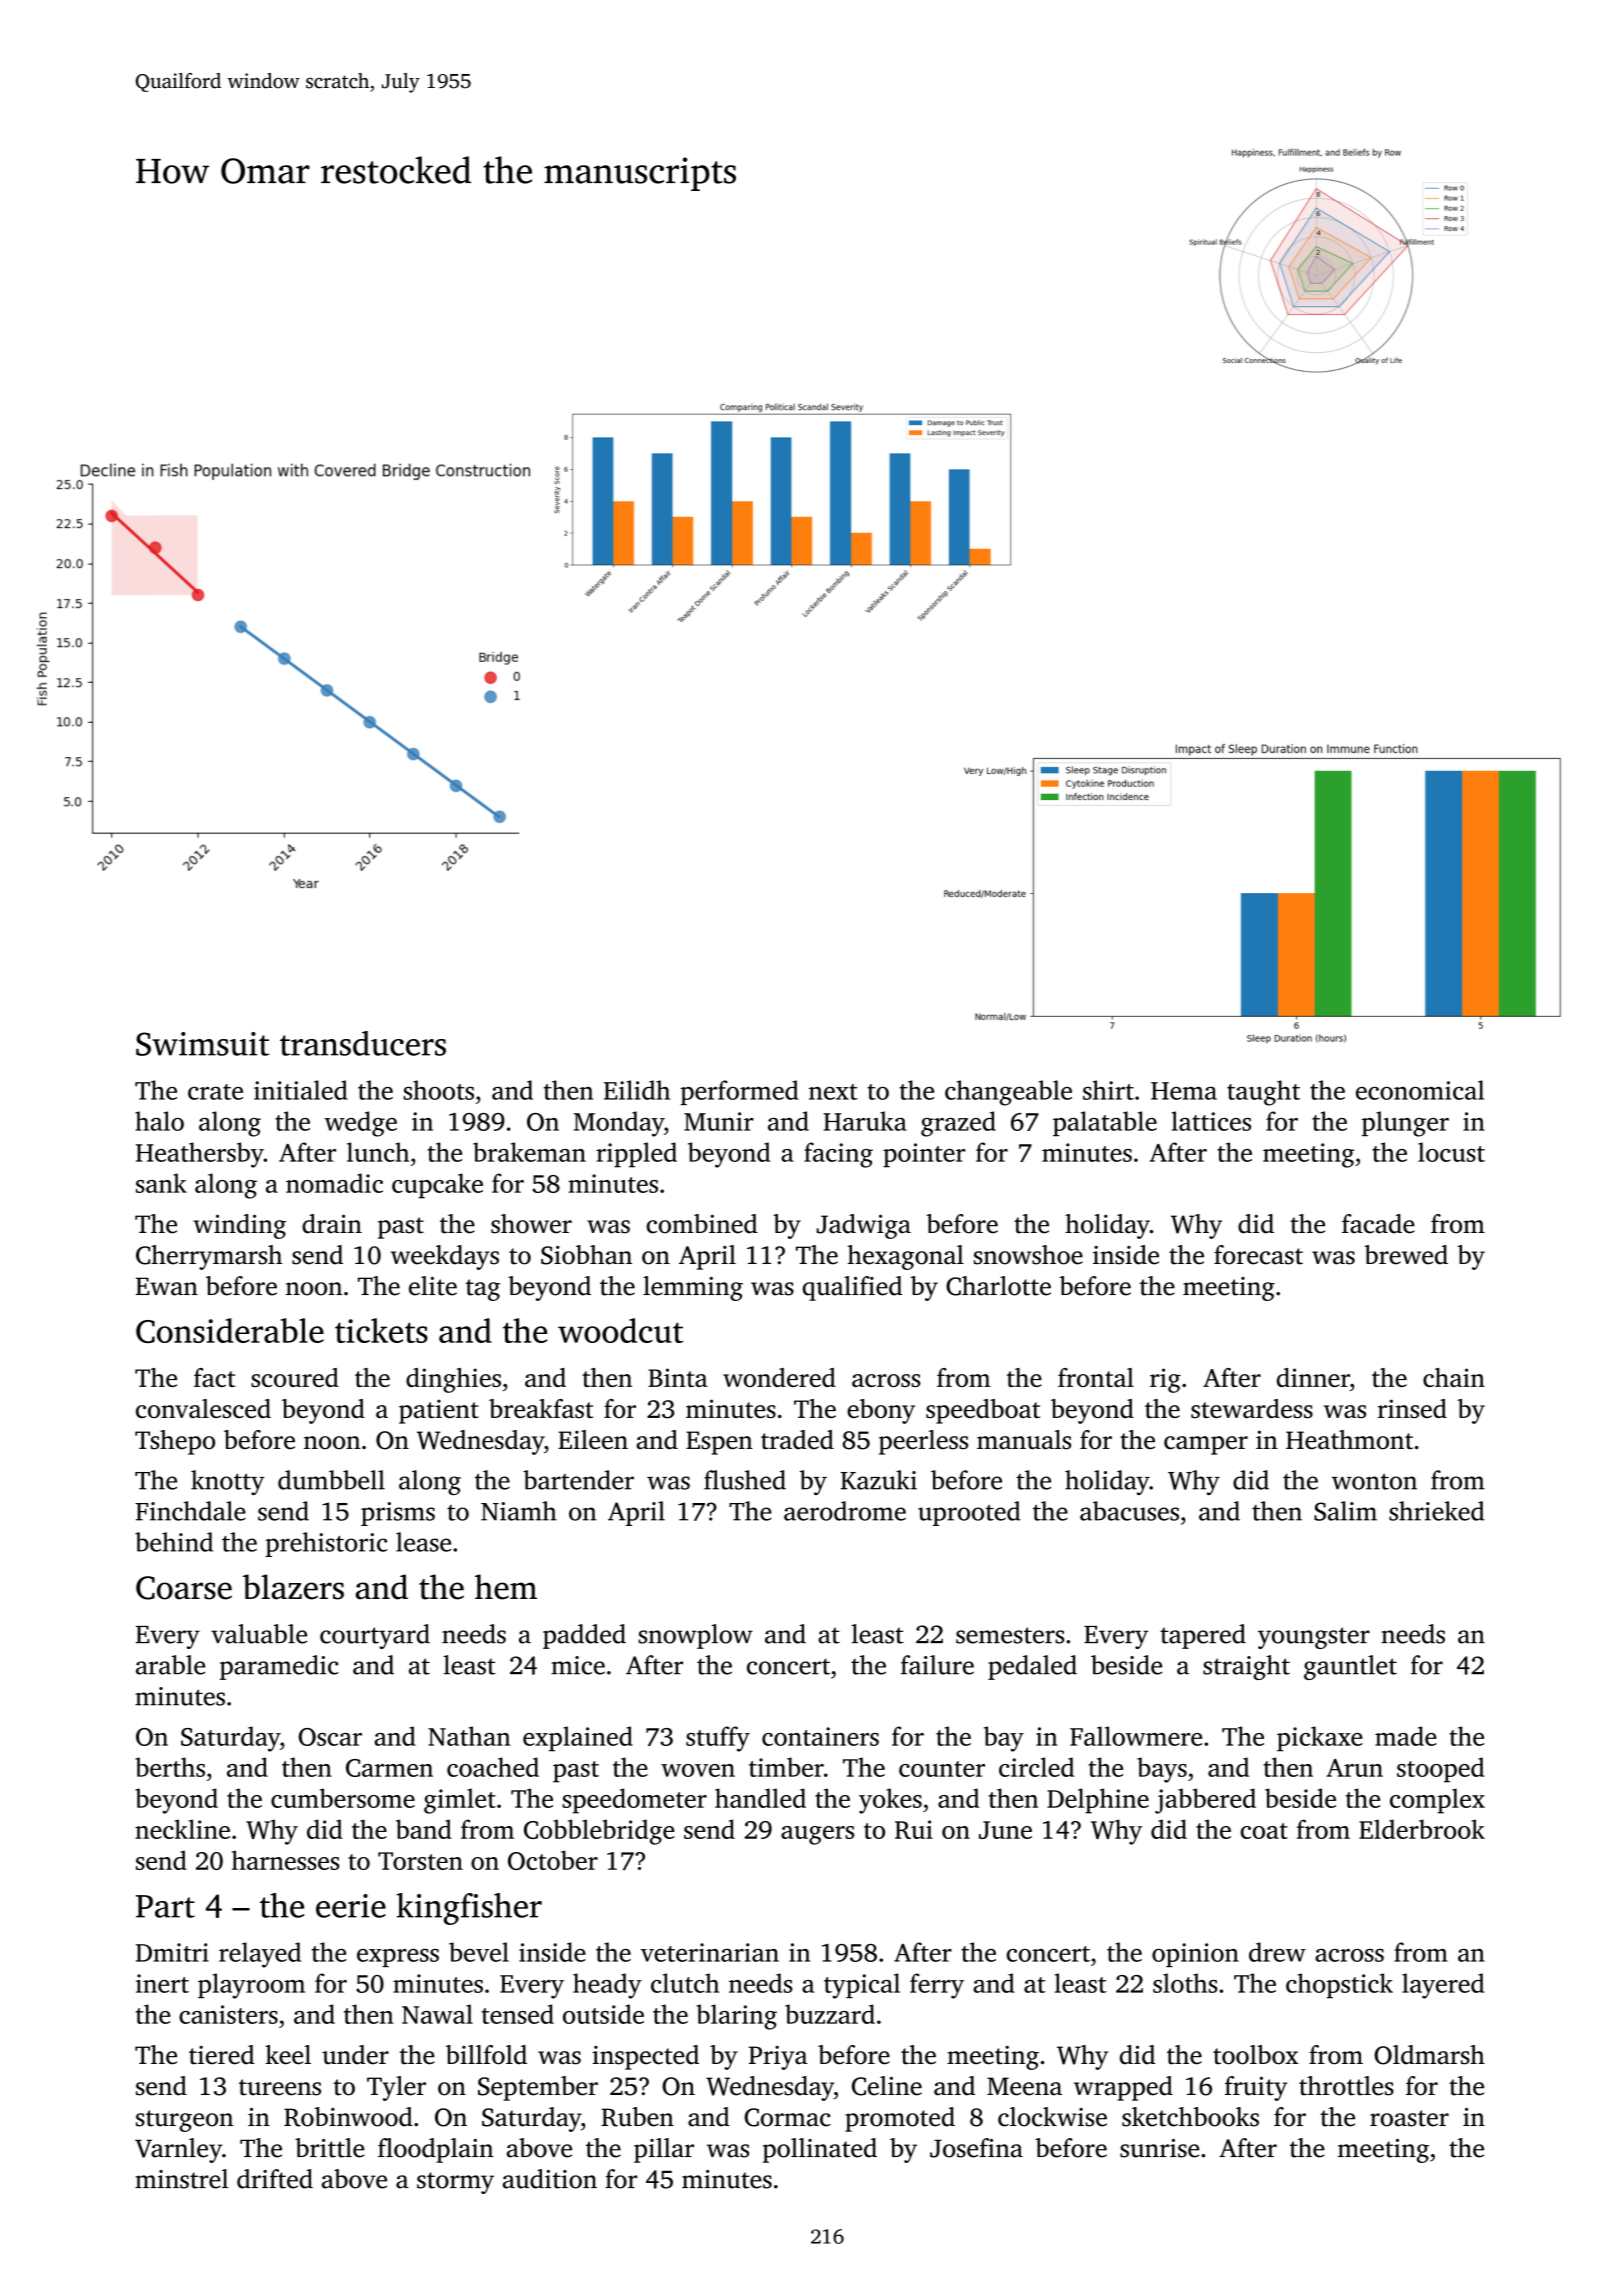  Describe the element at coordinates (1454, 1377) in the document. I see `chain` at that location.
